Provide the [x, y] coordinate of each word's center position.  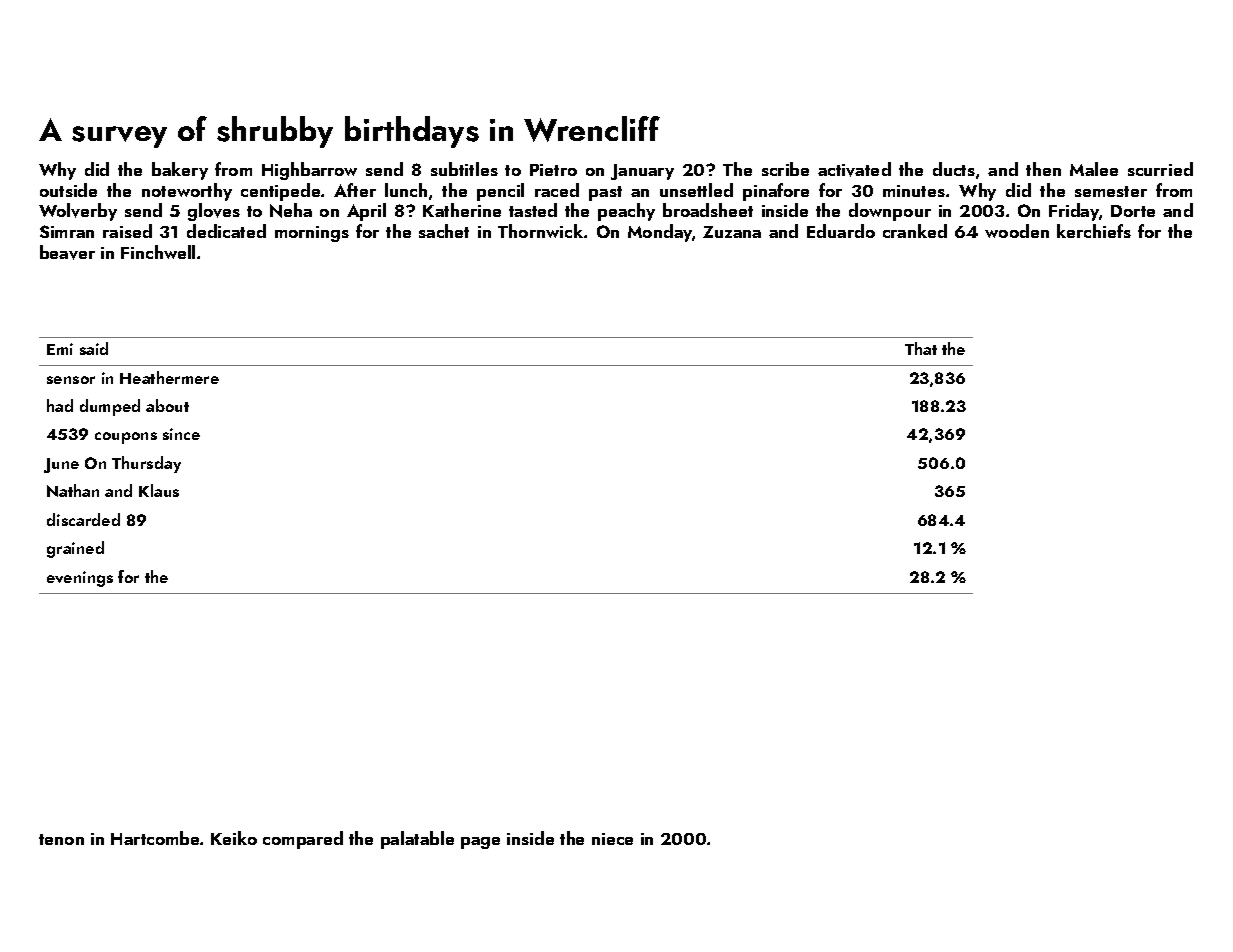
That [921, 348]
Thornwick [540, 231]
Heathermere [169, 377]
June [61, 465]
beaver [67, 252]
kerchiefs [1094, 231]
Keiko [234, 838]
